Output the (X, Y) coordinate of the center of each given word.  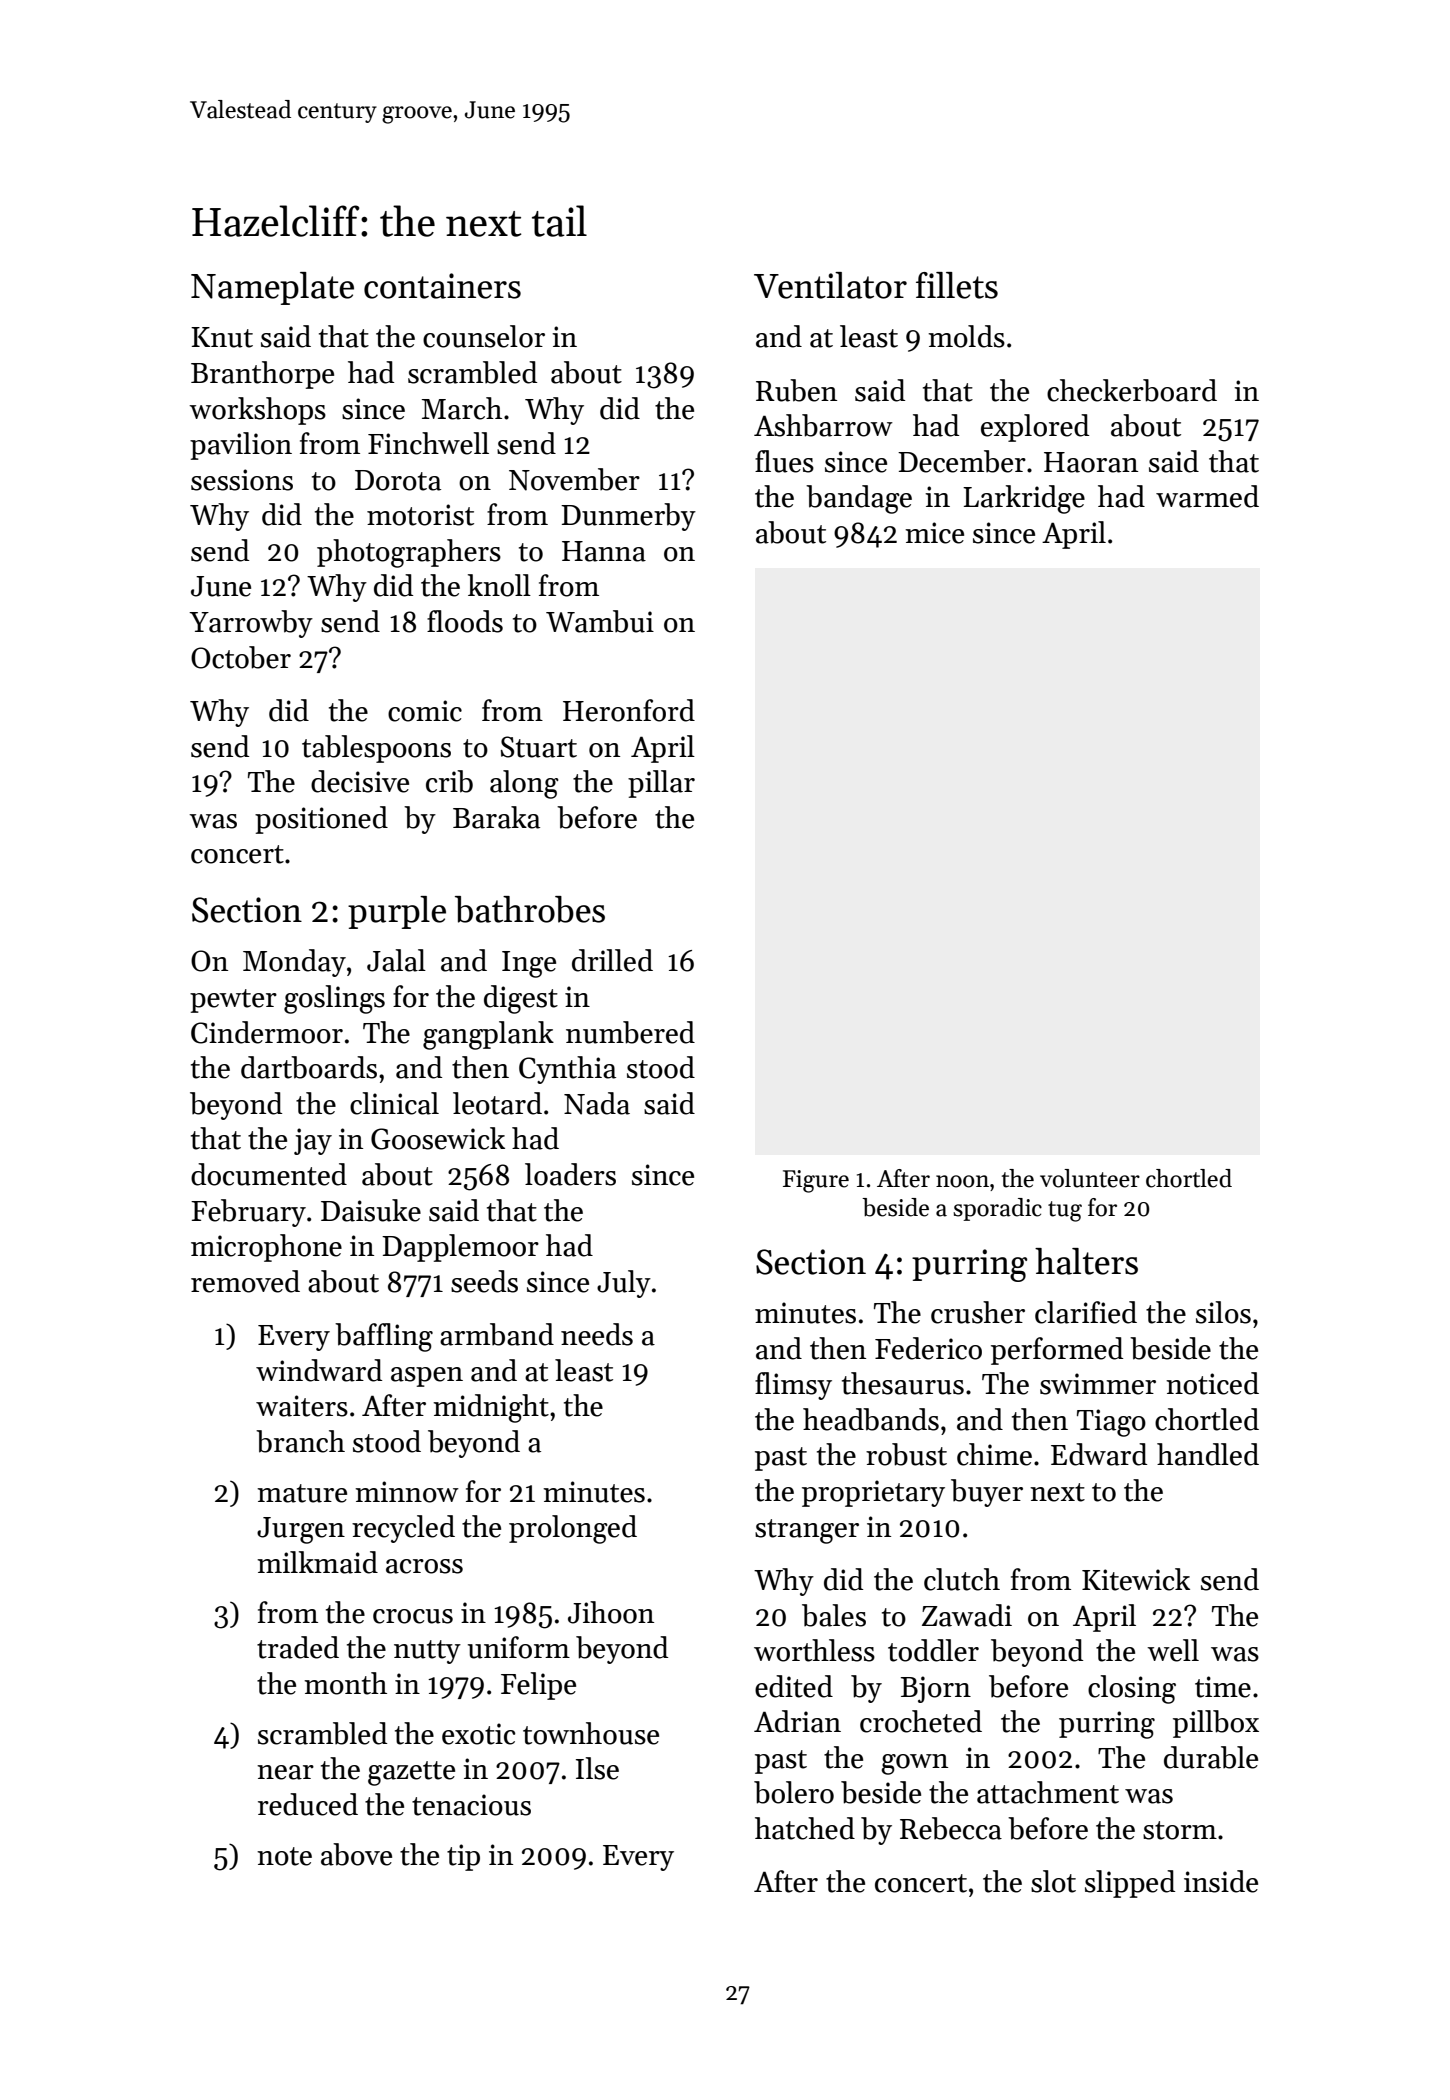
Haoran (1091, 462)
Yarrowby (251, 624)
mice (934, 533)
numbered (630, 1032)
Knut (222, 337)
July (624, 1284)
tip (463, 1857)
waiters (302, 1406)
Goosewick (438, 1138)
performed (1057, 1351)
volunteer (1090, 1178)
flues (784, 461)
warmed (1207, 496)
